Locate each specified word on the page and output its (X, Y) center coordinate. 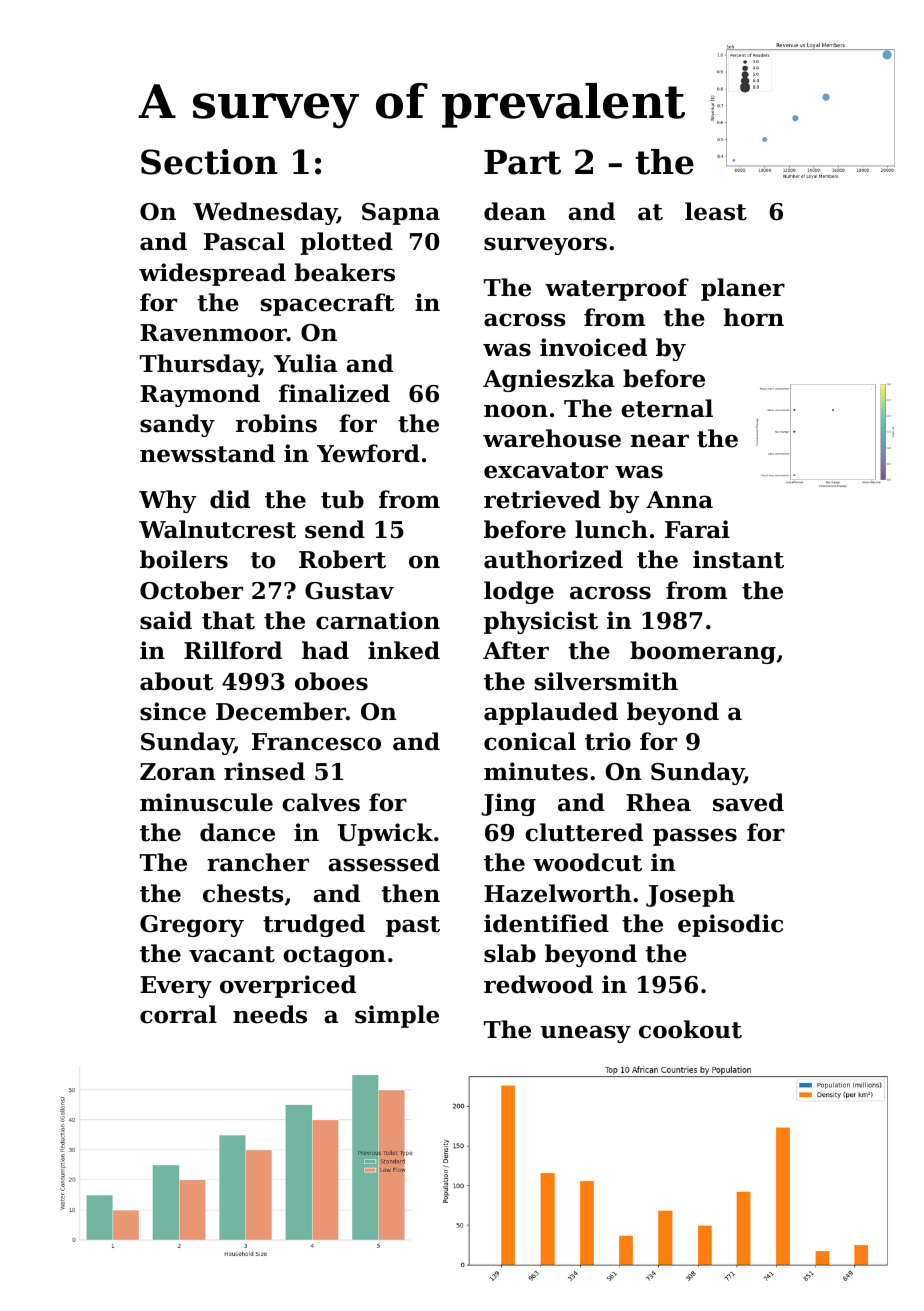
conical (530, 741)
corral (178, 1014)
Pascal (244, 241)
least (716, 211)
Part (522, 162)
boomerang (703, 652)
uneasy (586, 1034)
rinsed (264, 771)
